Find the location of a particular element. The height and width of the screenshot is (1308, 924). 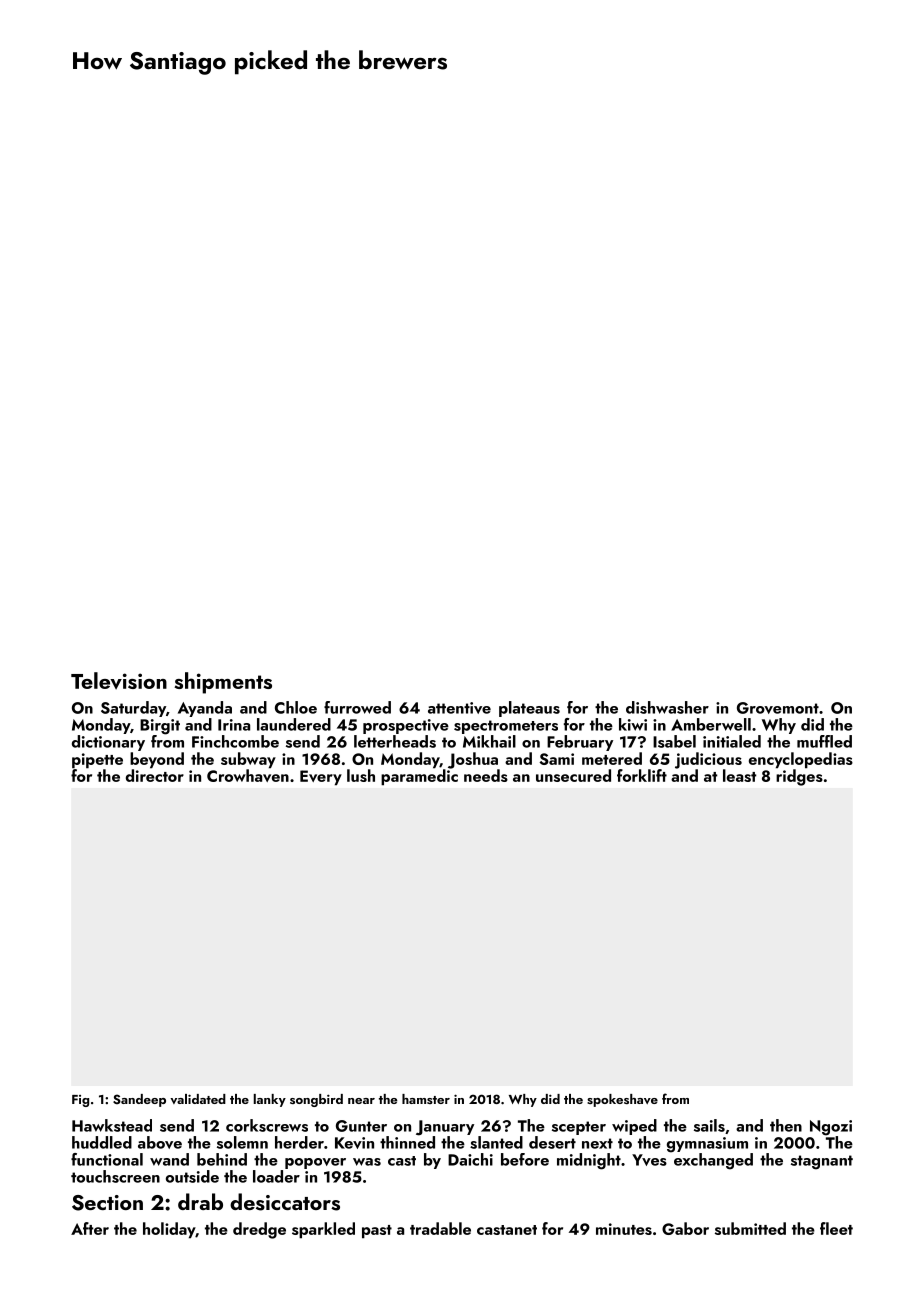

After is located at coordinates (90, 1228).
